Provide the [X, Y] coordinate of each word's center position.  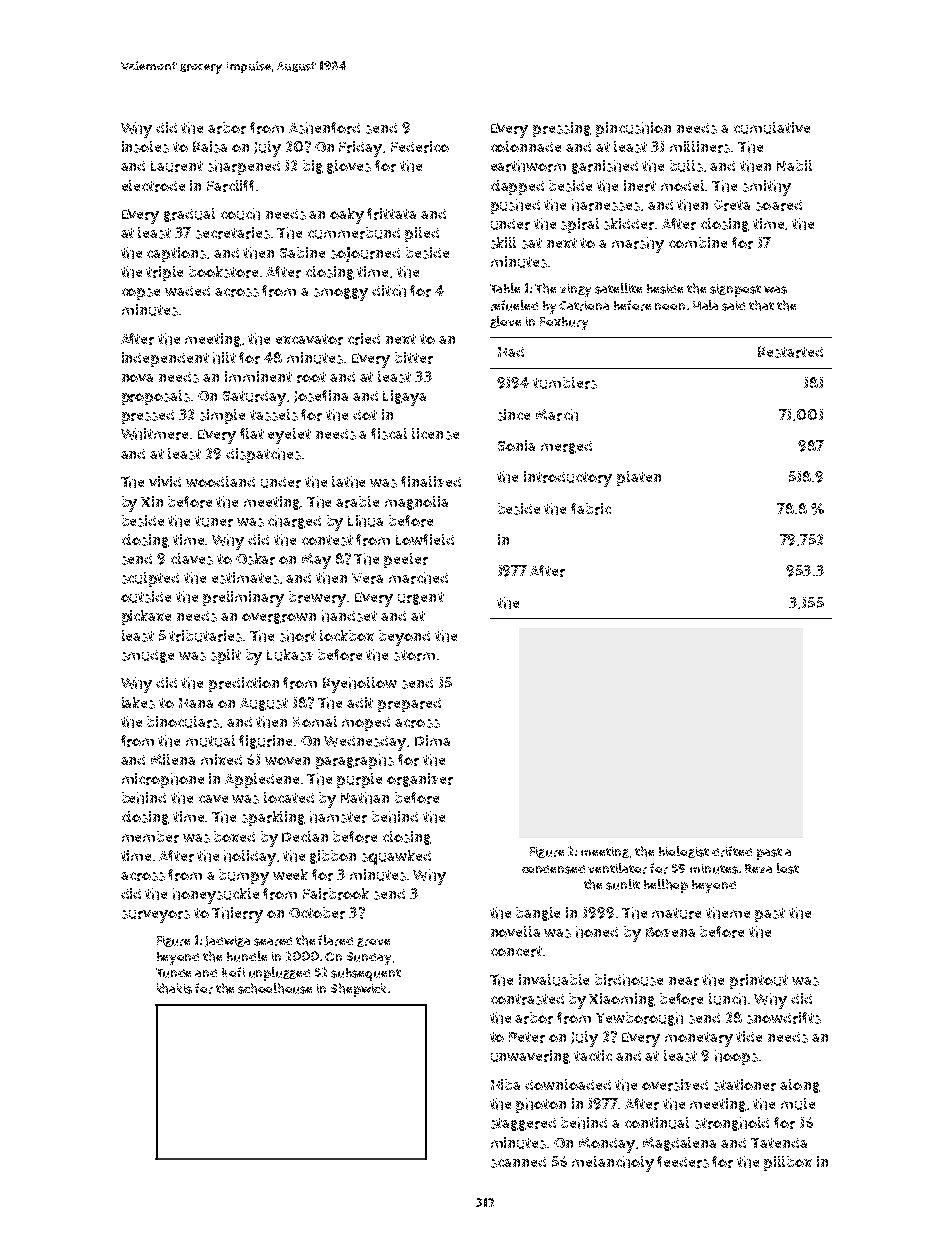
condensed [553, 869]
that [761, 305]
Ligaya [404, 398]
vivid [165, 481]
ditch [389, 291]
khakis [174, 988]
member [150, 837]
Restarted [790, 352]
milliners [700, 147]
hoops [736, 1057]
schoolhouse [275, 988]
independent [165, 359]
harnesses [606, 205]
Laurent [177, 166]
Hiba [505, 1084]
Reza [758, 868]
